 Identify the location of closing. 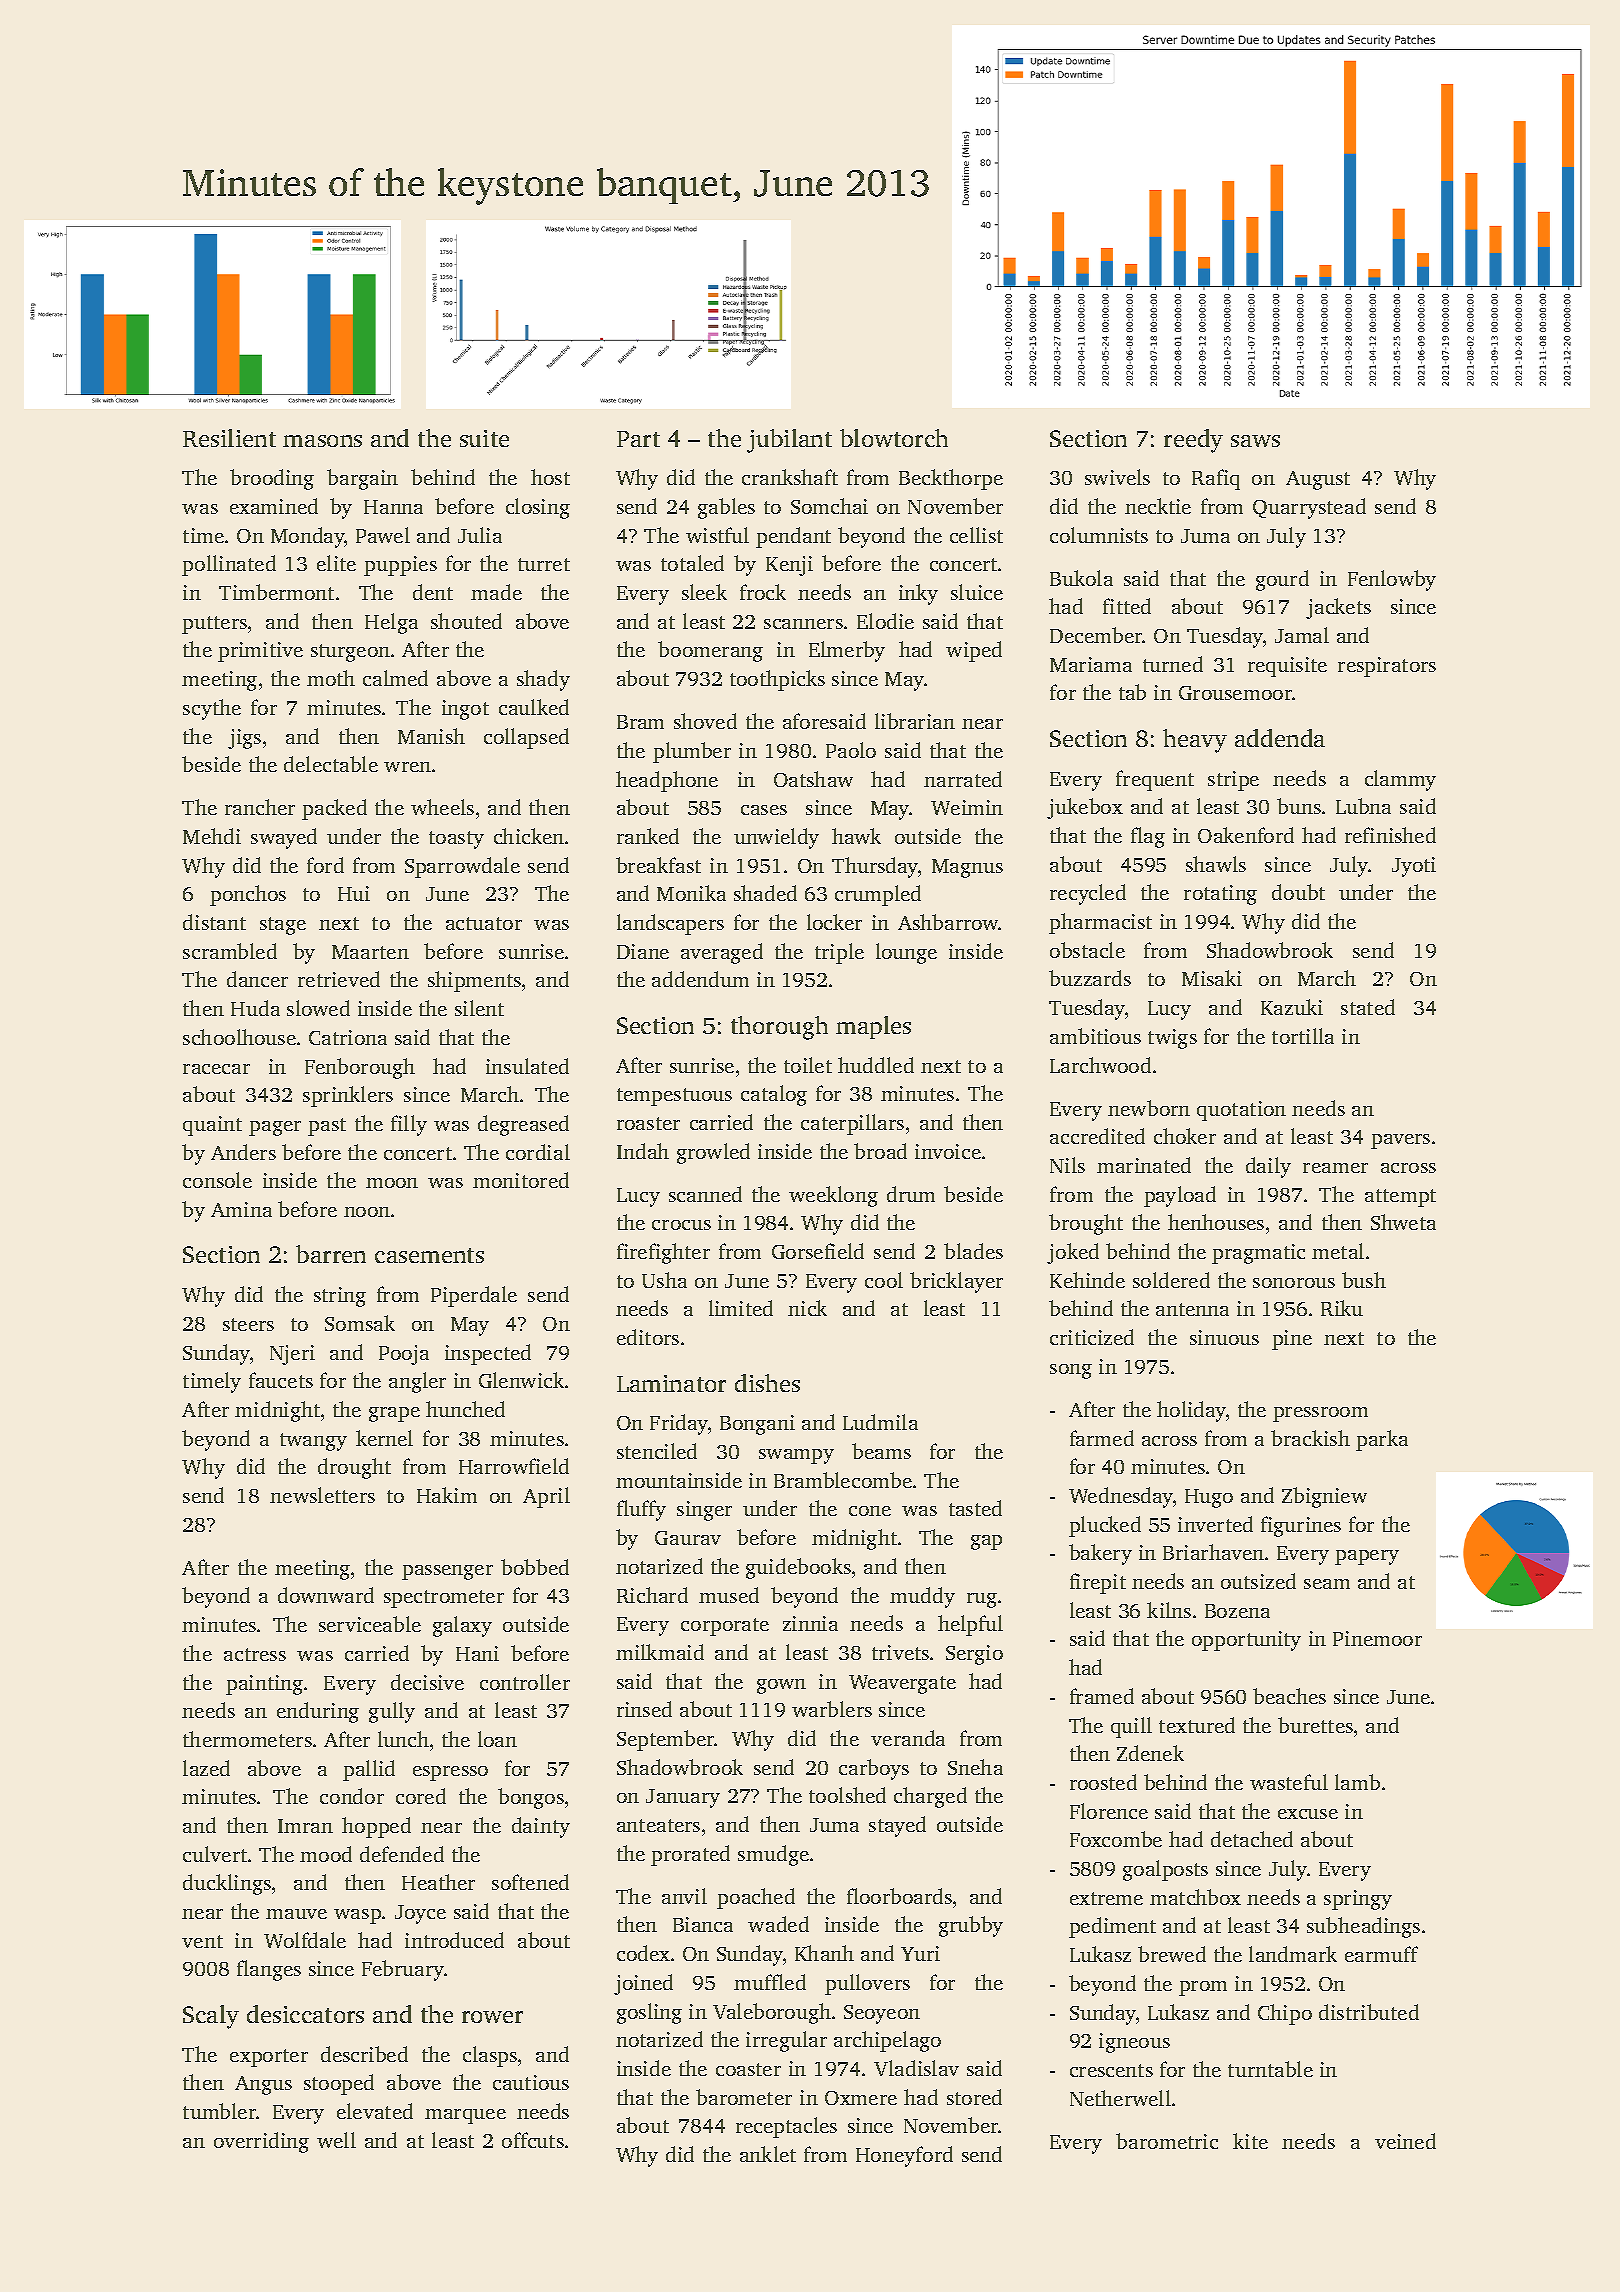
(538, 508).
